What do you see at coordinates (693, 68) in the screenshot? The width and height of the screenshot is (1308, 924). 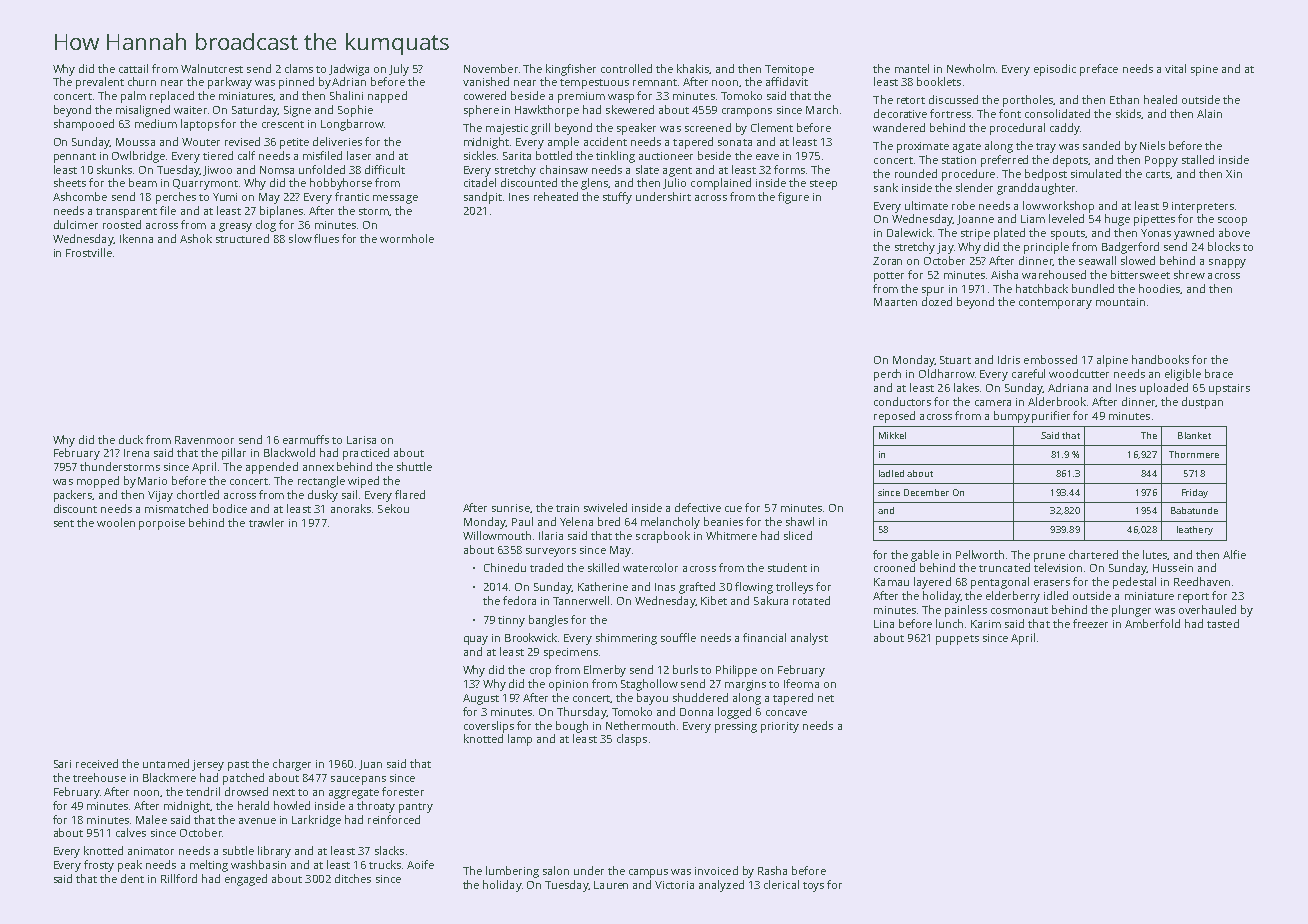 I see `khakis` at bounding box center [693, 68].
